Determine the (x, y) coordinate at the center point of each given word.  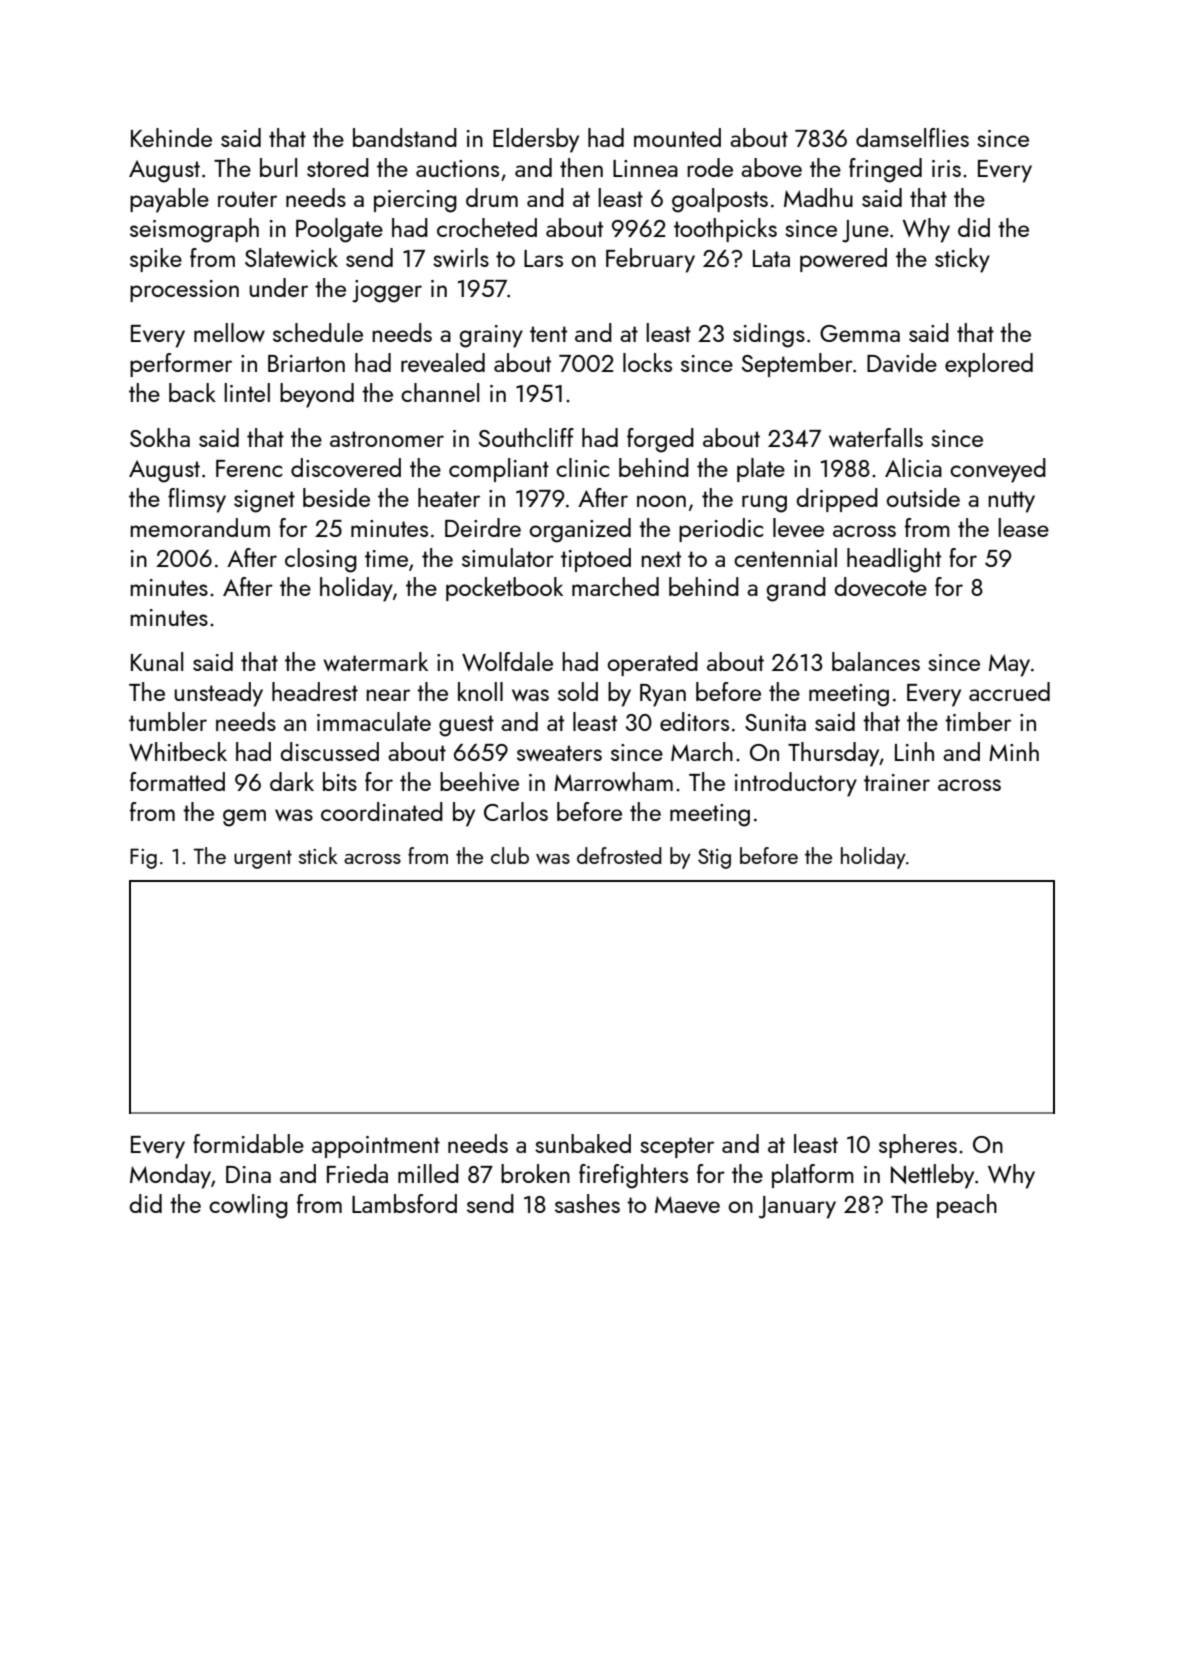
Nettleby (932, 1176)
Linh (914, 751)
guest (466, 726)
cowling (248, 1206)
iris (946, 168)
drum (492, 197)
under (278, 287)
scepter (677, 1147)
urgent (263, 859)
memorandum (200, 527)
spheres (918, 1146)
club (510, 855)
